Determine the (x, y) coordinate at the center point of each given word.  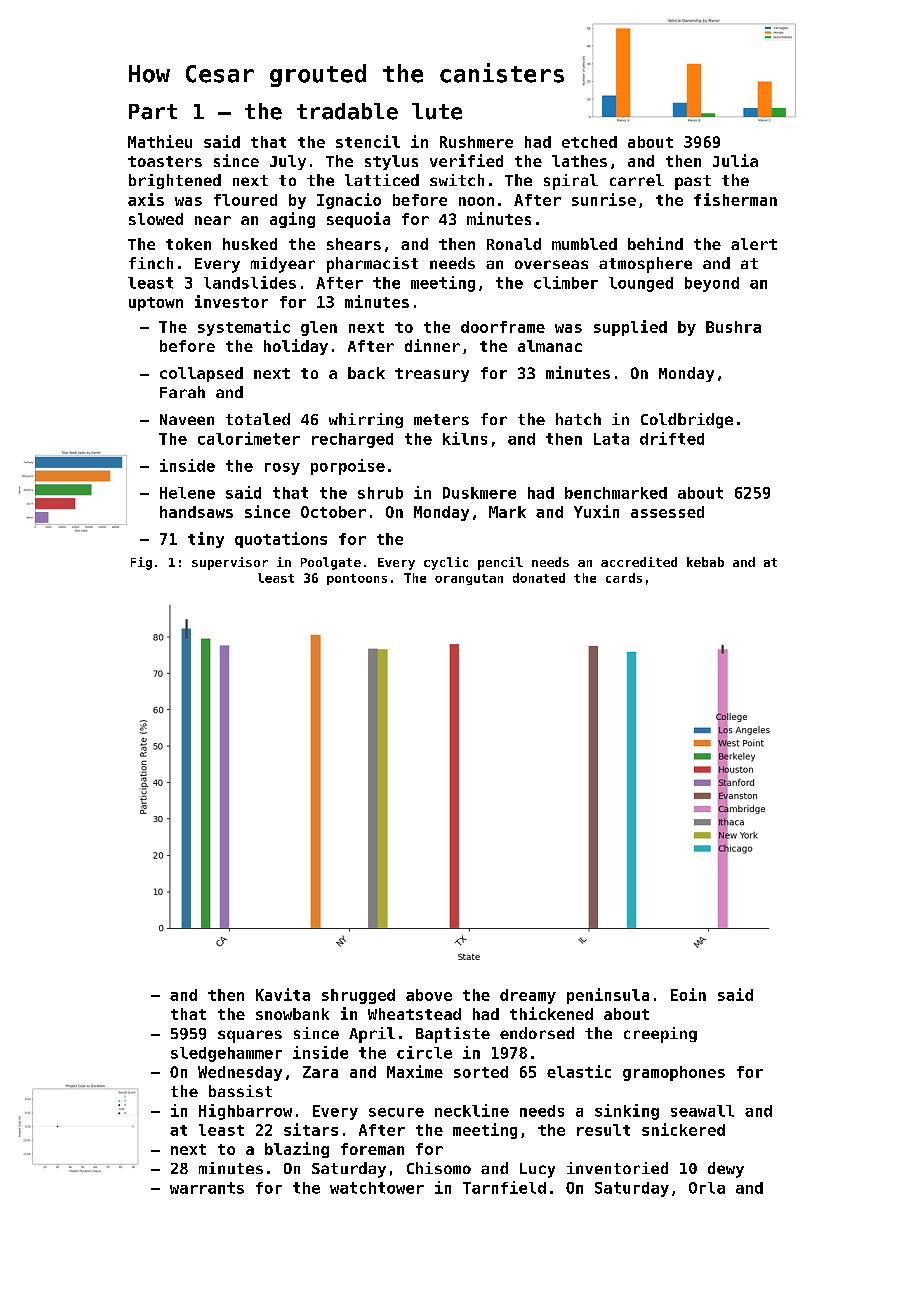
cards (624, 578)
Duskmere (479, 493)
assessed (667, 512)
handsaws (196, 512)
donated (539, 578)
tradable (347, 111)
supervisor (230, 563)
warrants (207, 1188)
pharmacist (372, 265)
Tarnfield (504, 1187)
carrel (637, 180)
